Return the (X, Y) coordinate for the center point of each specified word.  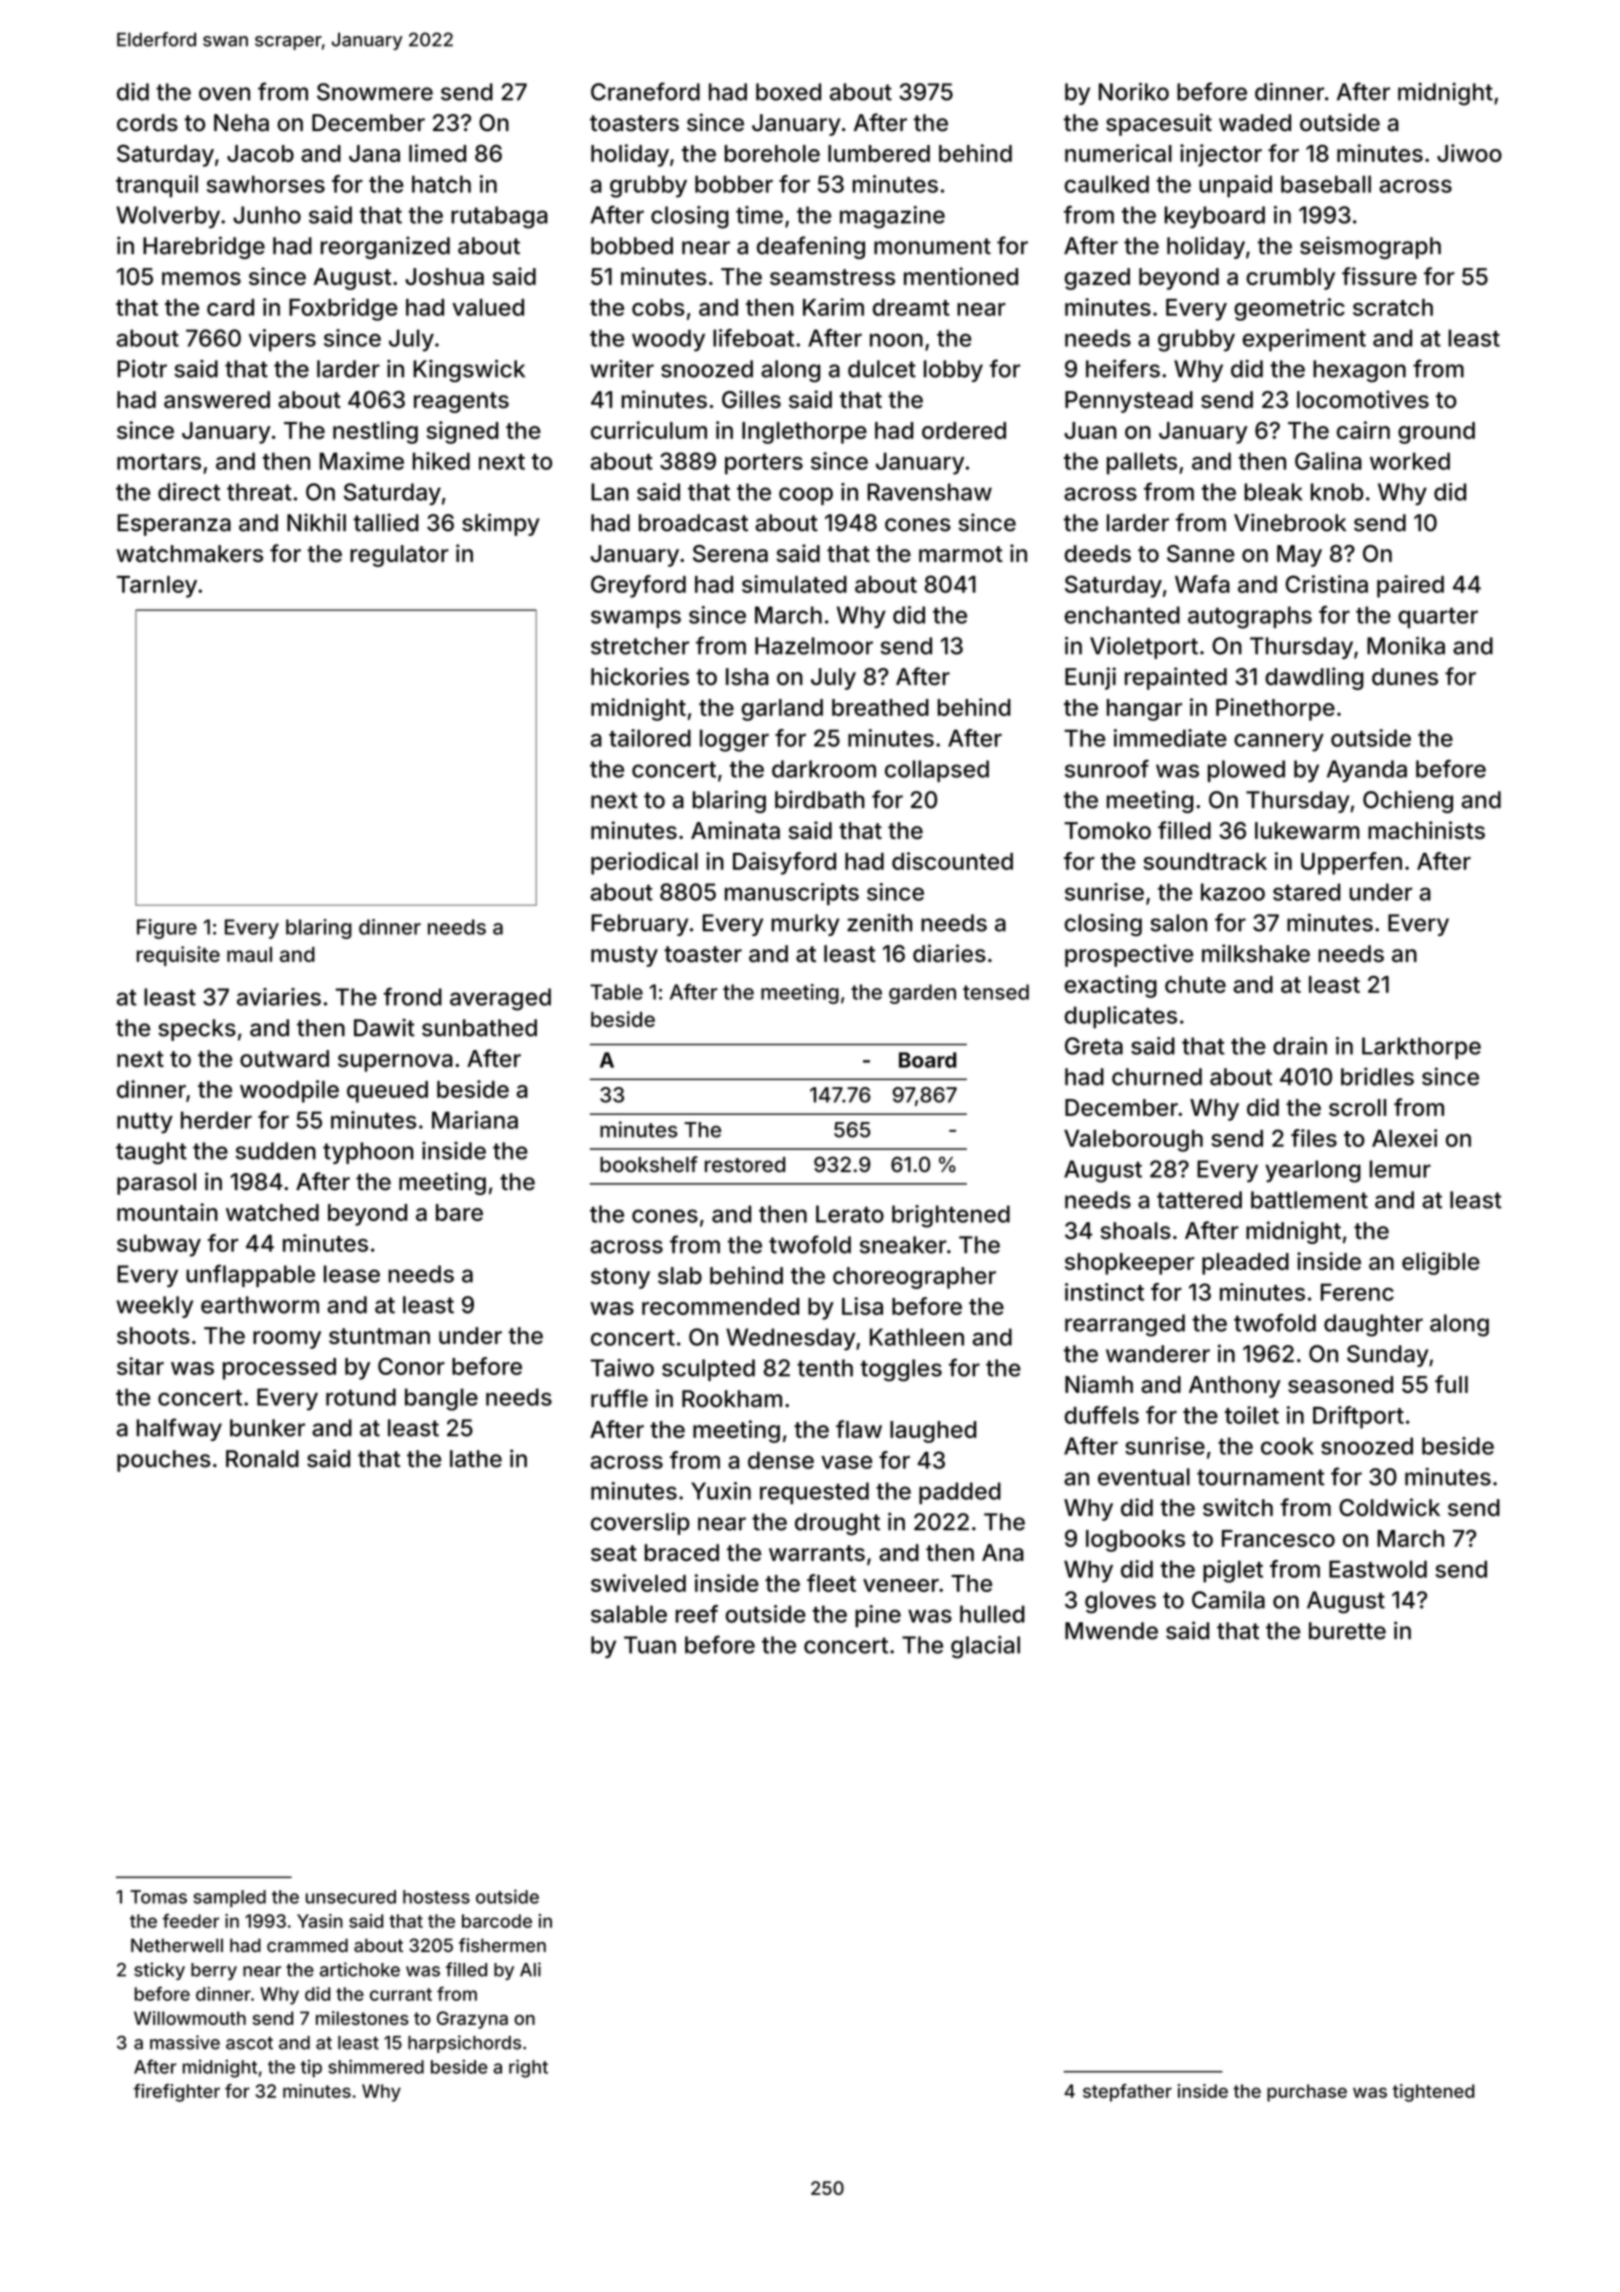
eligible (1441, 1263)
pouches (164, 1461)
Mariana (475, 1120)
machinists (1426, 830)
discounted (952, 861)
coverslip (640, 1523)
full (1451, 1384)
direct (189, 492)
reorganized (385, 247)
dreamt (911, 307)
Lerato (850, 1214)
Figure (167, 929)
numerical (1118, 153)
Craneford (645, 91)
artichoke (360, 1969)
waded (1255, 123)
